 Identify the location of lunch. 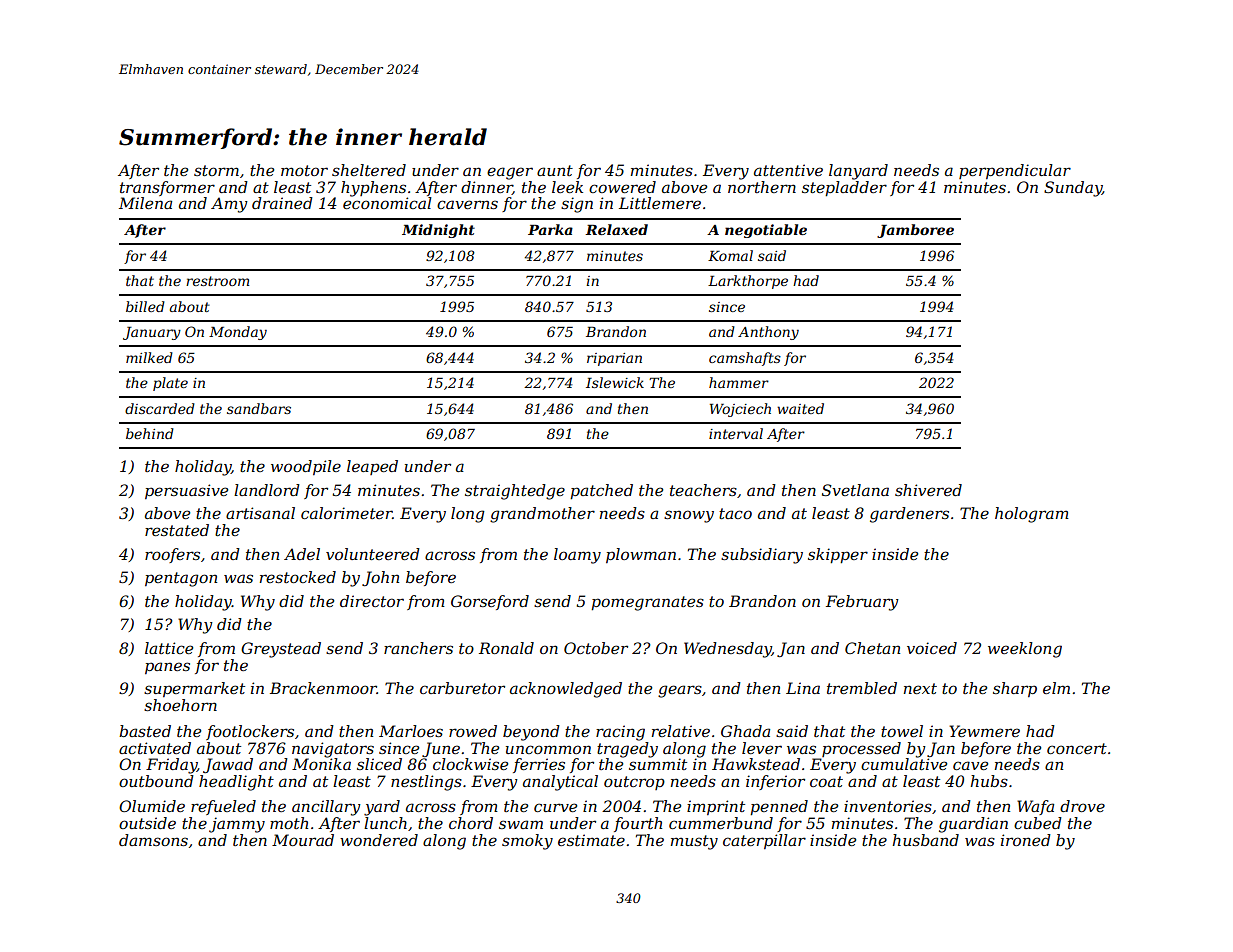
(385, 823).
